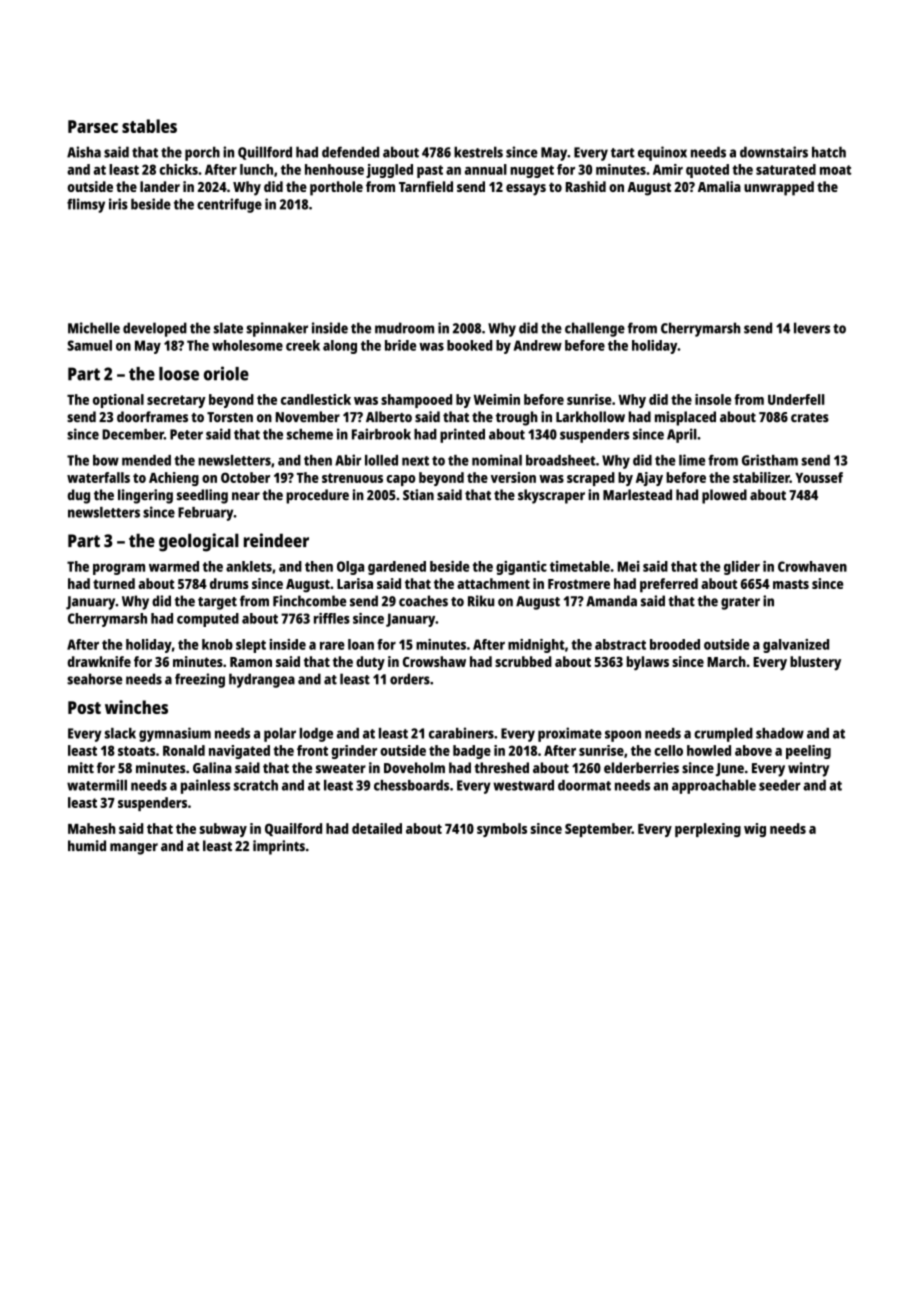 This document has width=924, height=1308. I want to click on detailed, so click(377, 828).
